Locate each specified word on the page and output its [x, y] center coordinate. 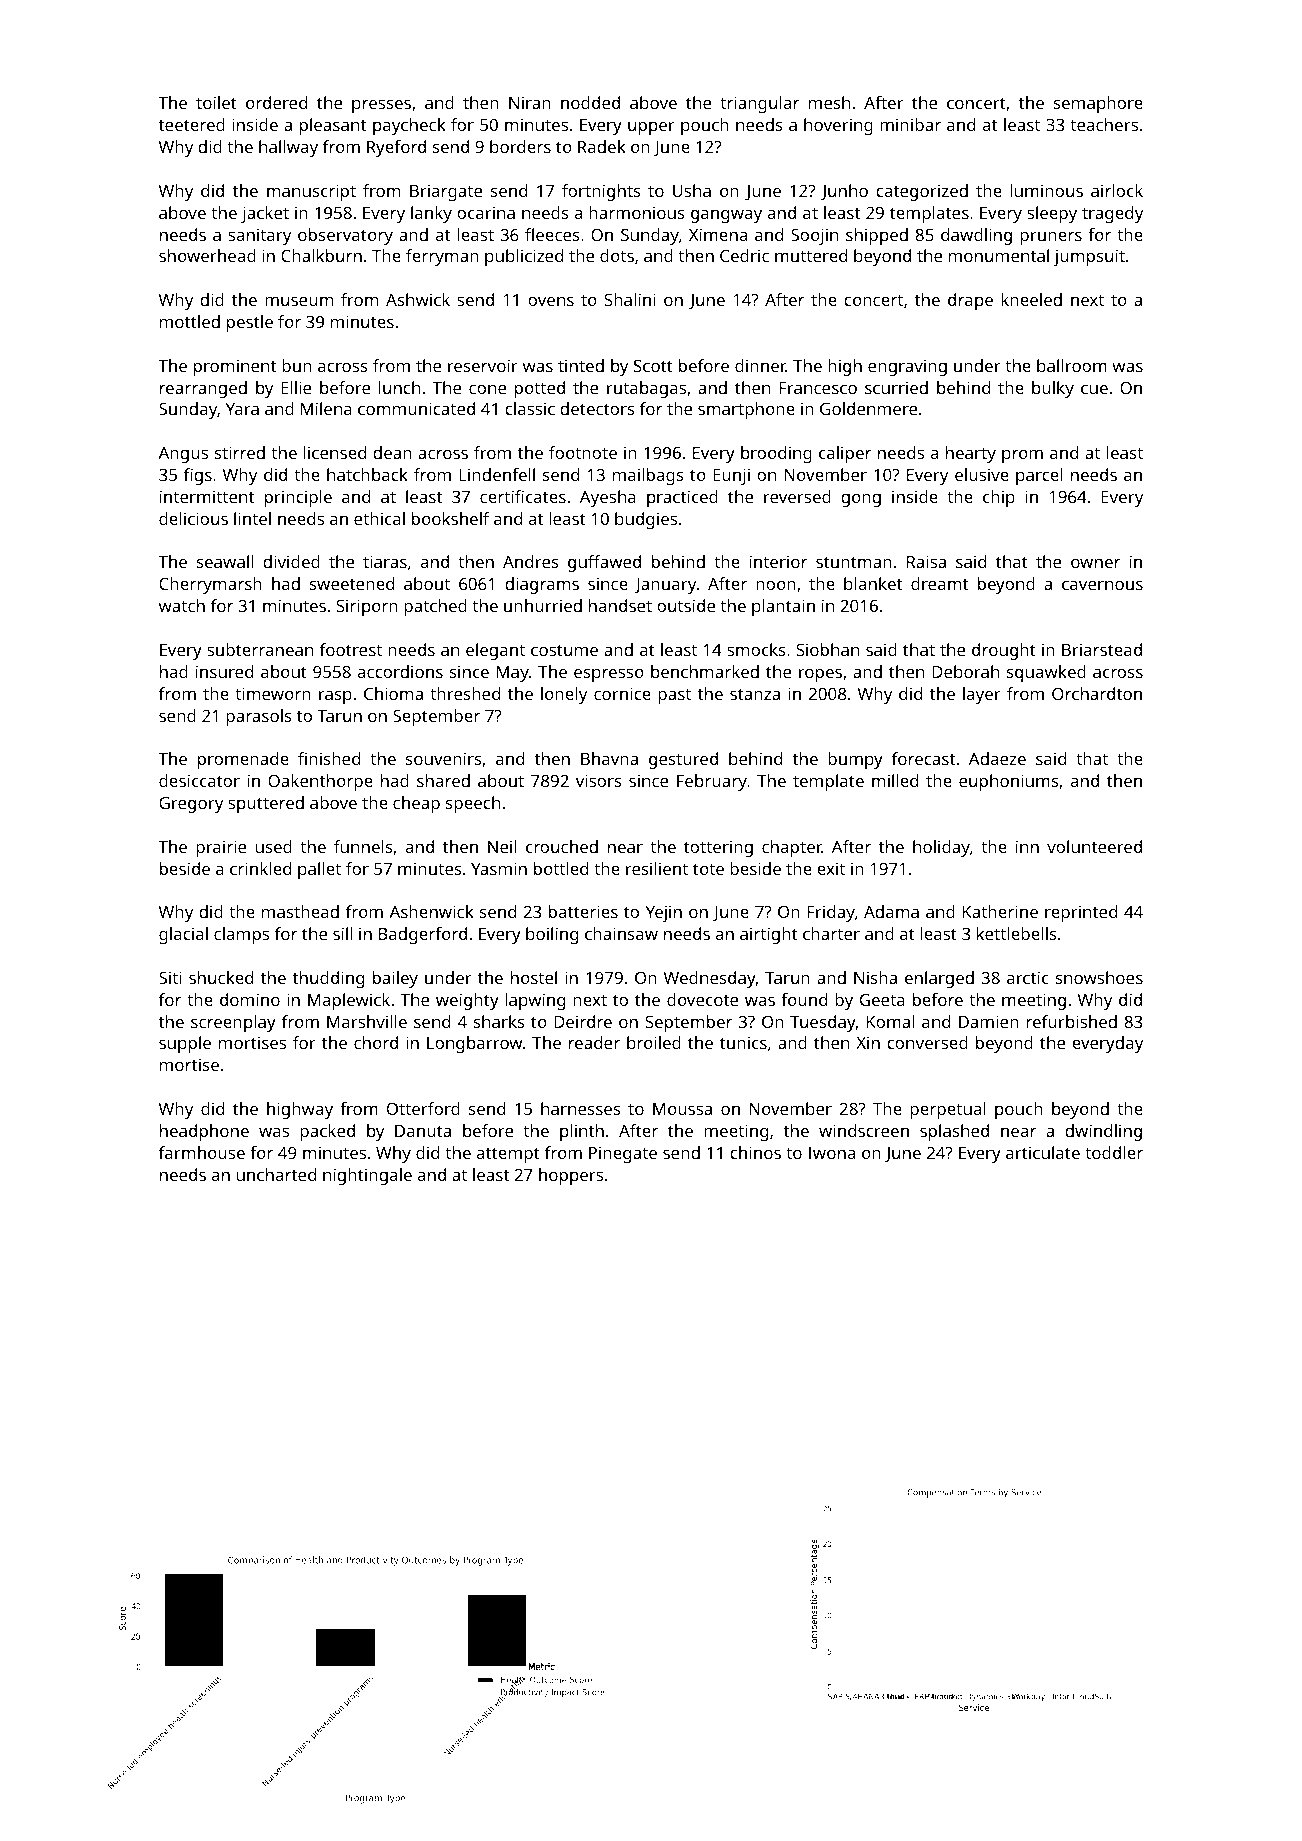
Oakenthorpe [320, 782]
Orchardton [1097, 693]
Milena [326, 408]
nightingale [367, 1176]
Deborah [965, 671]
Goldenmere [868, 408]
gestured [683, 760]
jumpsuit [1089, 257]
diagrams [542, 585]
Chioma [393, 693]
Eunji [731, 476]
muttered [811, 255]
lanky [431, 214]
